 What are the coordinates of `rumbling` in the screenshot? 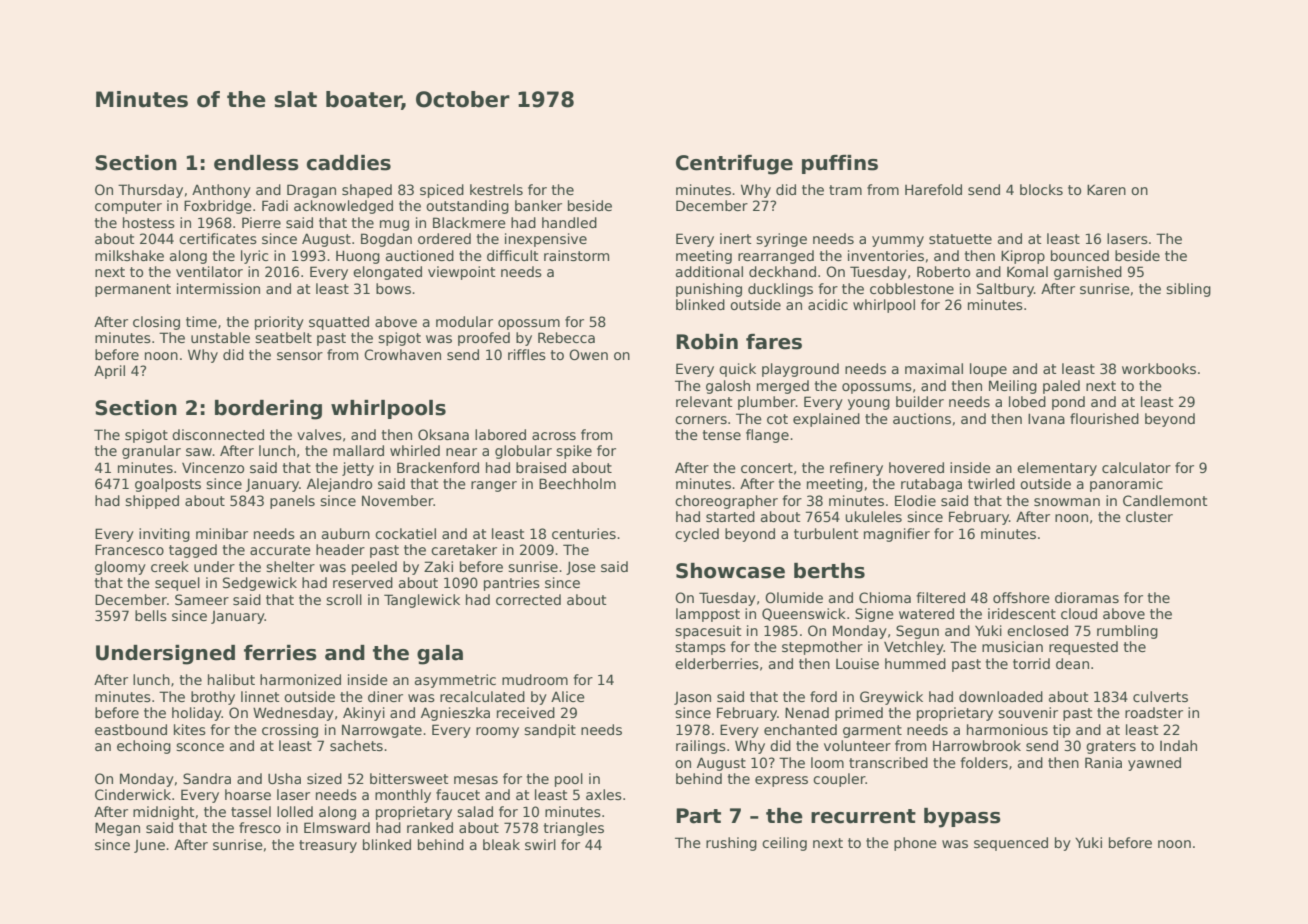 It's located at (1127, 632).
